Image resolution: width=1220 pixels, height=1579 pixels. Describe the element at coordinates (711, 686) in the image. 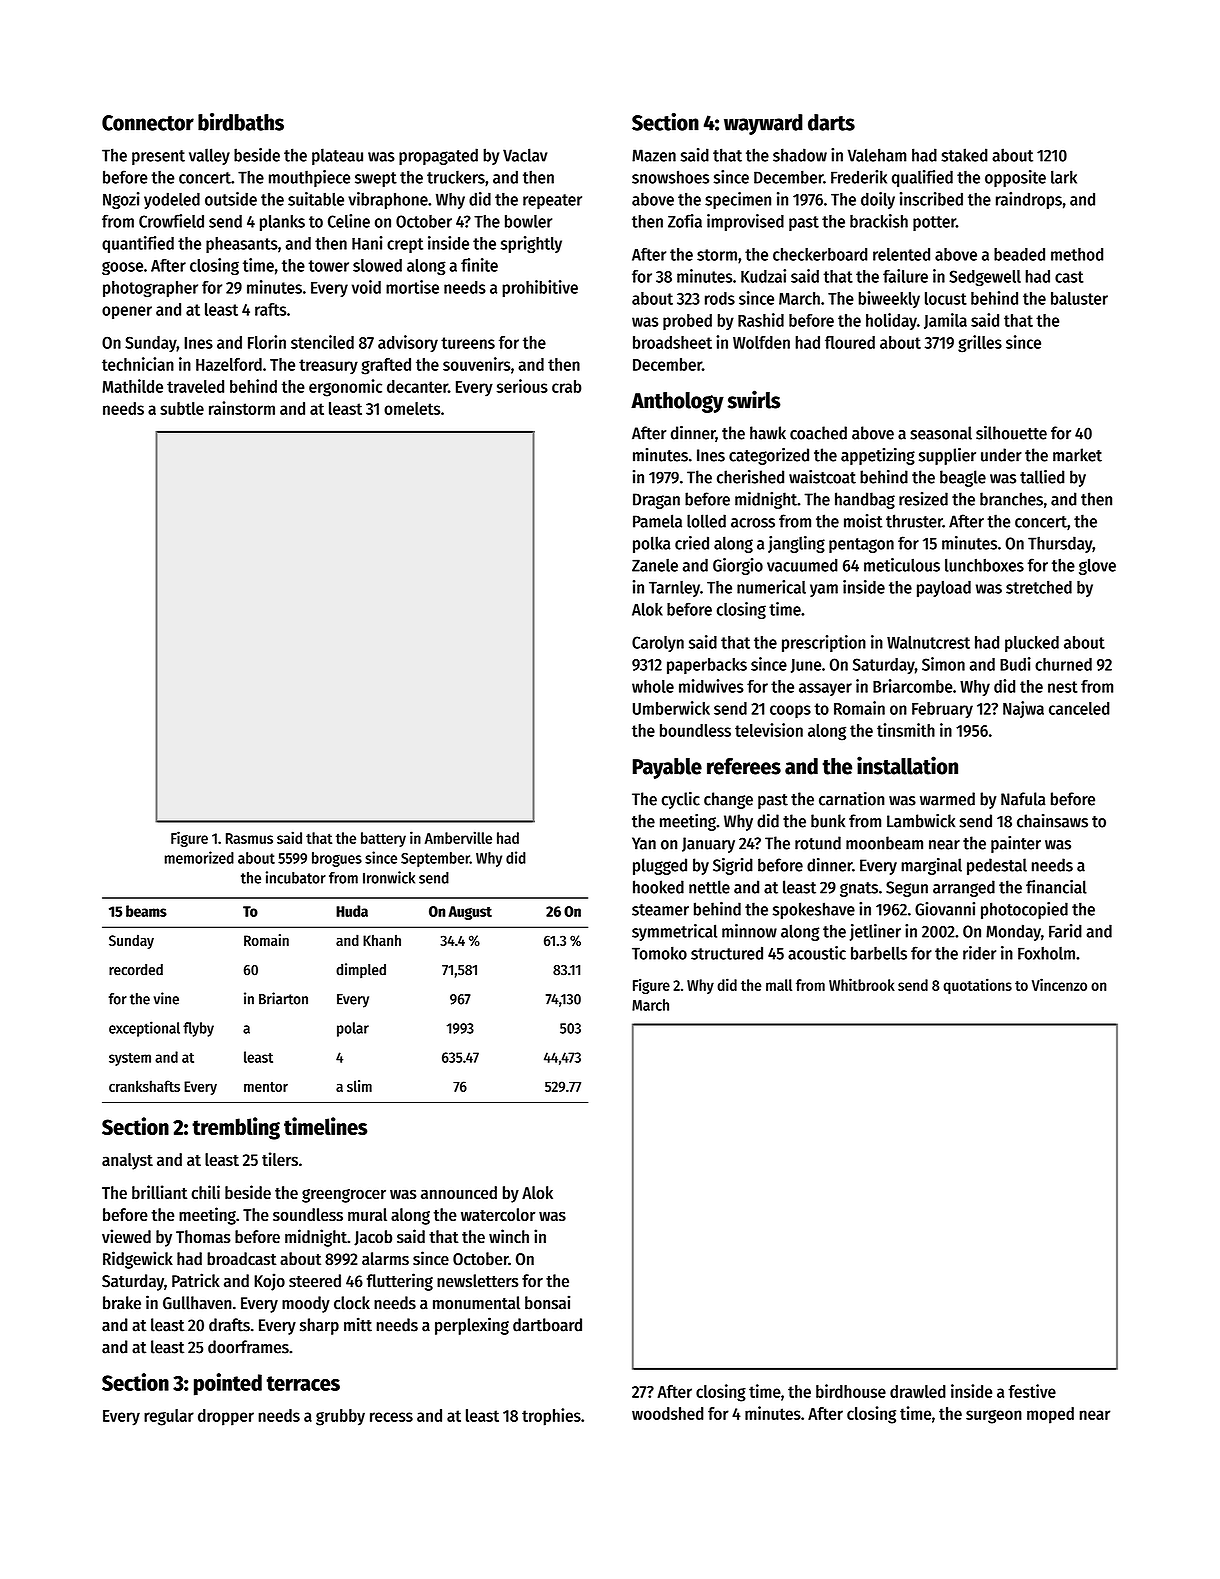

I see `midwives` at that location.
